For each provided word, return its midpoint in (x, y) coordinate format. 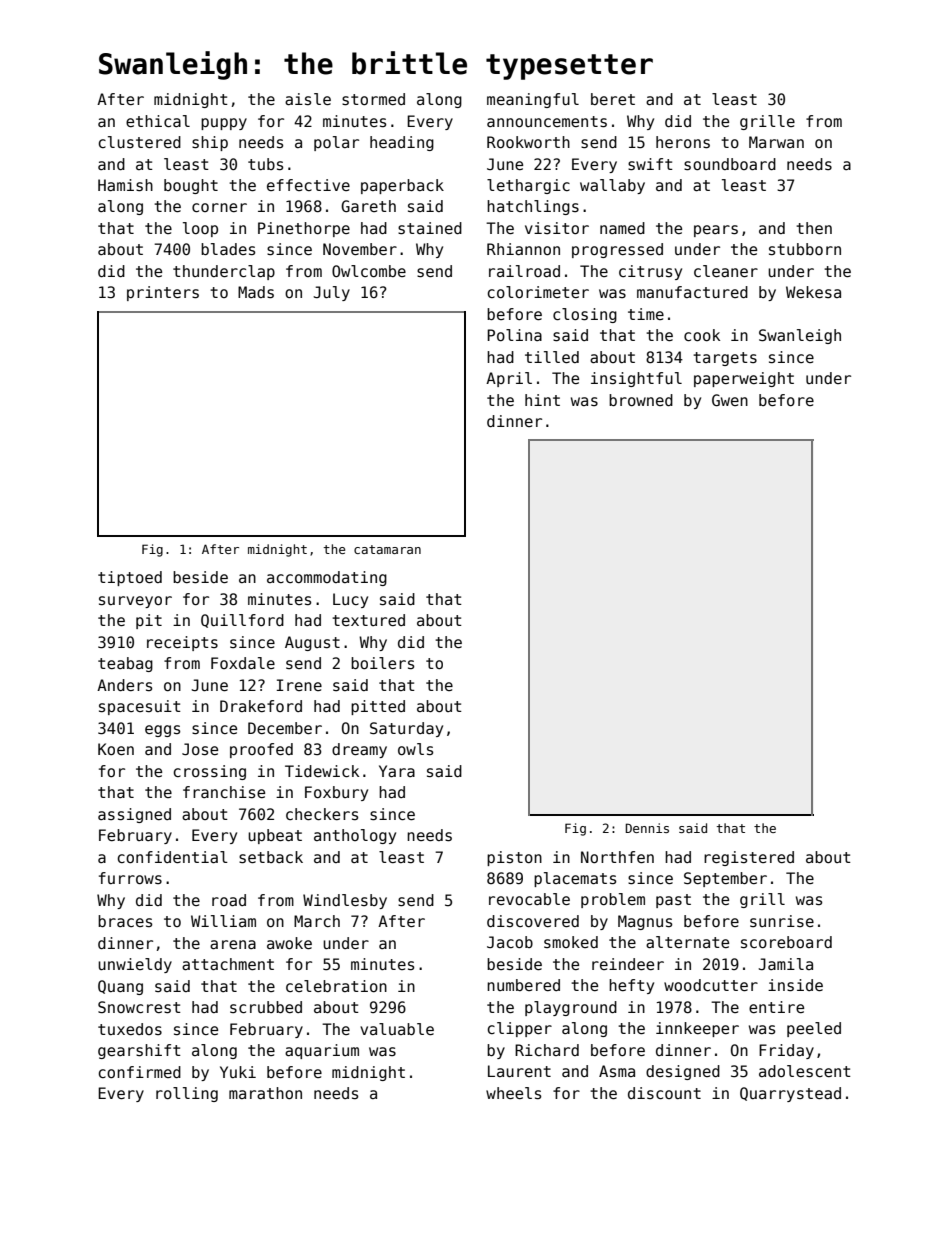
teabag (125, 664)
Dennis (647, 828)
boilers (382, 663)
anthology (355, 836)
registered (749, 858)
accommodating (327, 578)
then (814, 228)
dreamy (359, 750)
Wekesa (813, 292)
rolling (187, 1094)
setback (271, 857)
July (331, 293)
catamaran (387, 549)
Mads (256, 292)
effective (308, 185)
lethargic (528, 186)
